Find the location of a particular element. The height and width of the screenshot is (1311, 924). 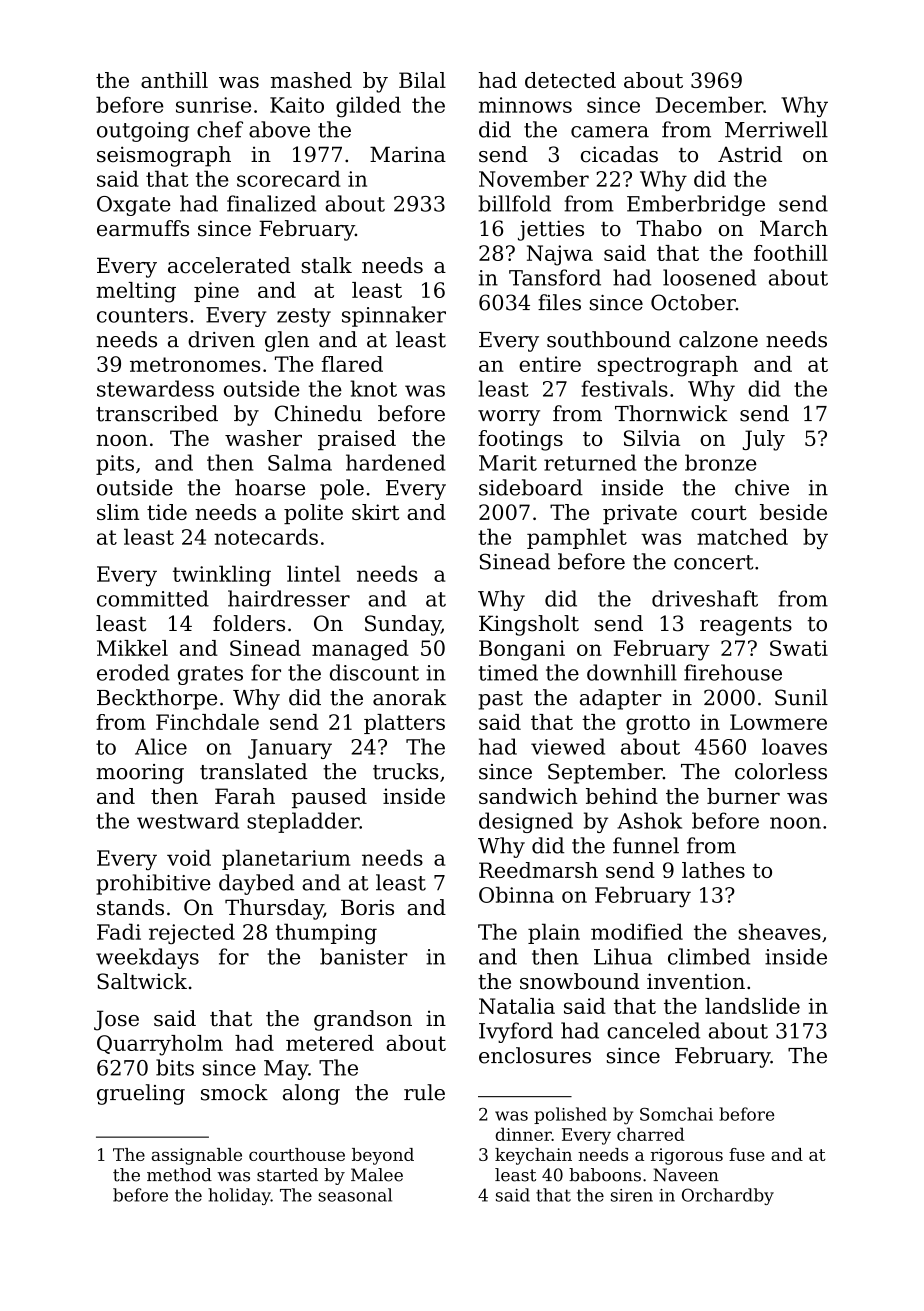

colorless is located at coordinates (781, 771).
